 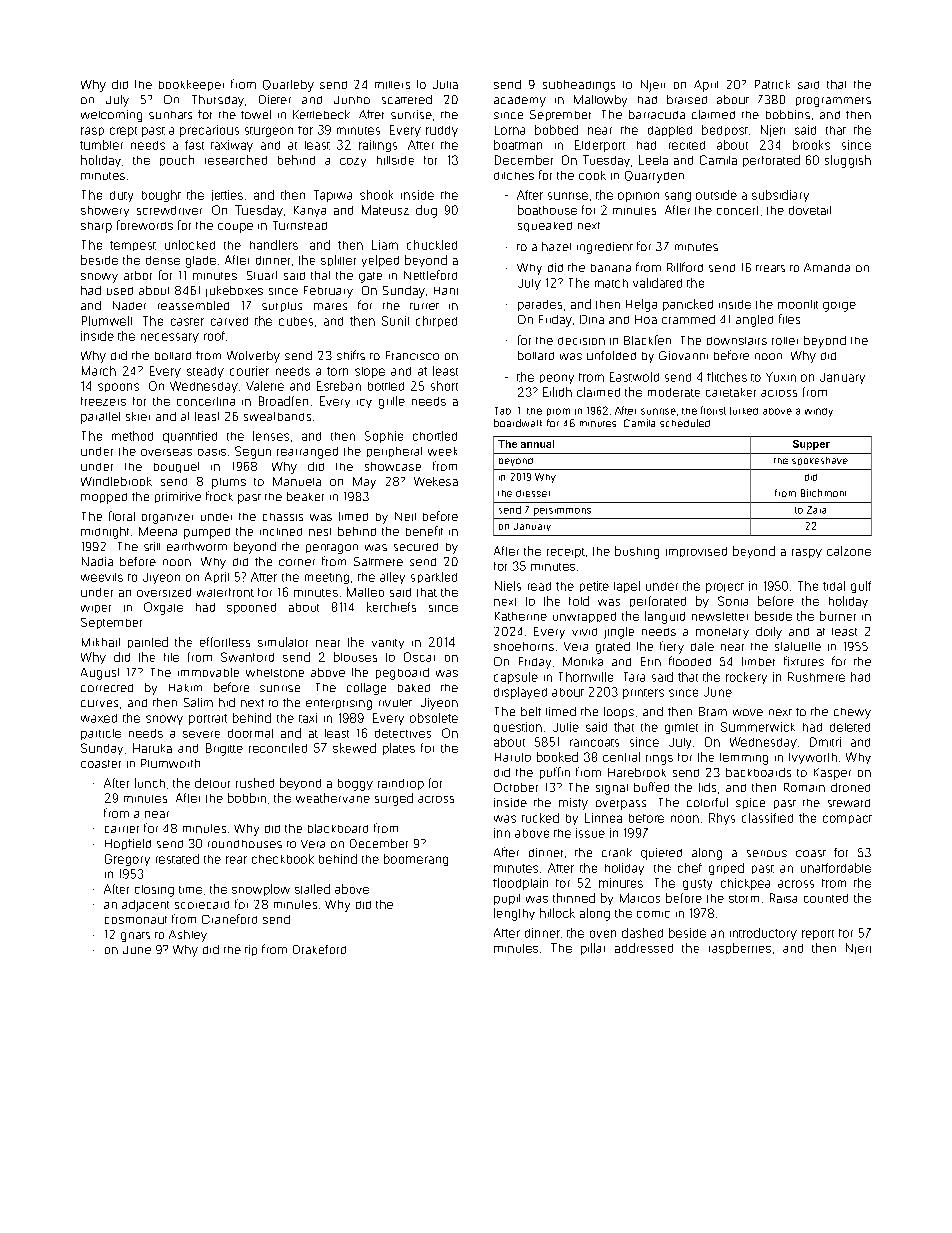 What do you see at coordinates (772, 84) in the screenshot?
I see `Patrick` at bounding box center [772, 84].
